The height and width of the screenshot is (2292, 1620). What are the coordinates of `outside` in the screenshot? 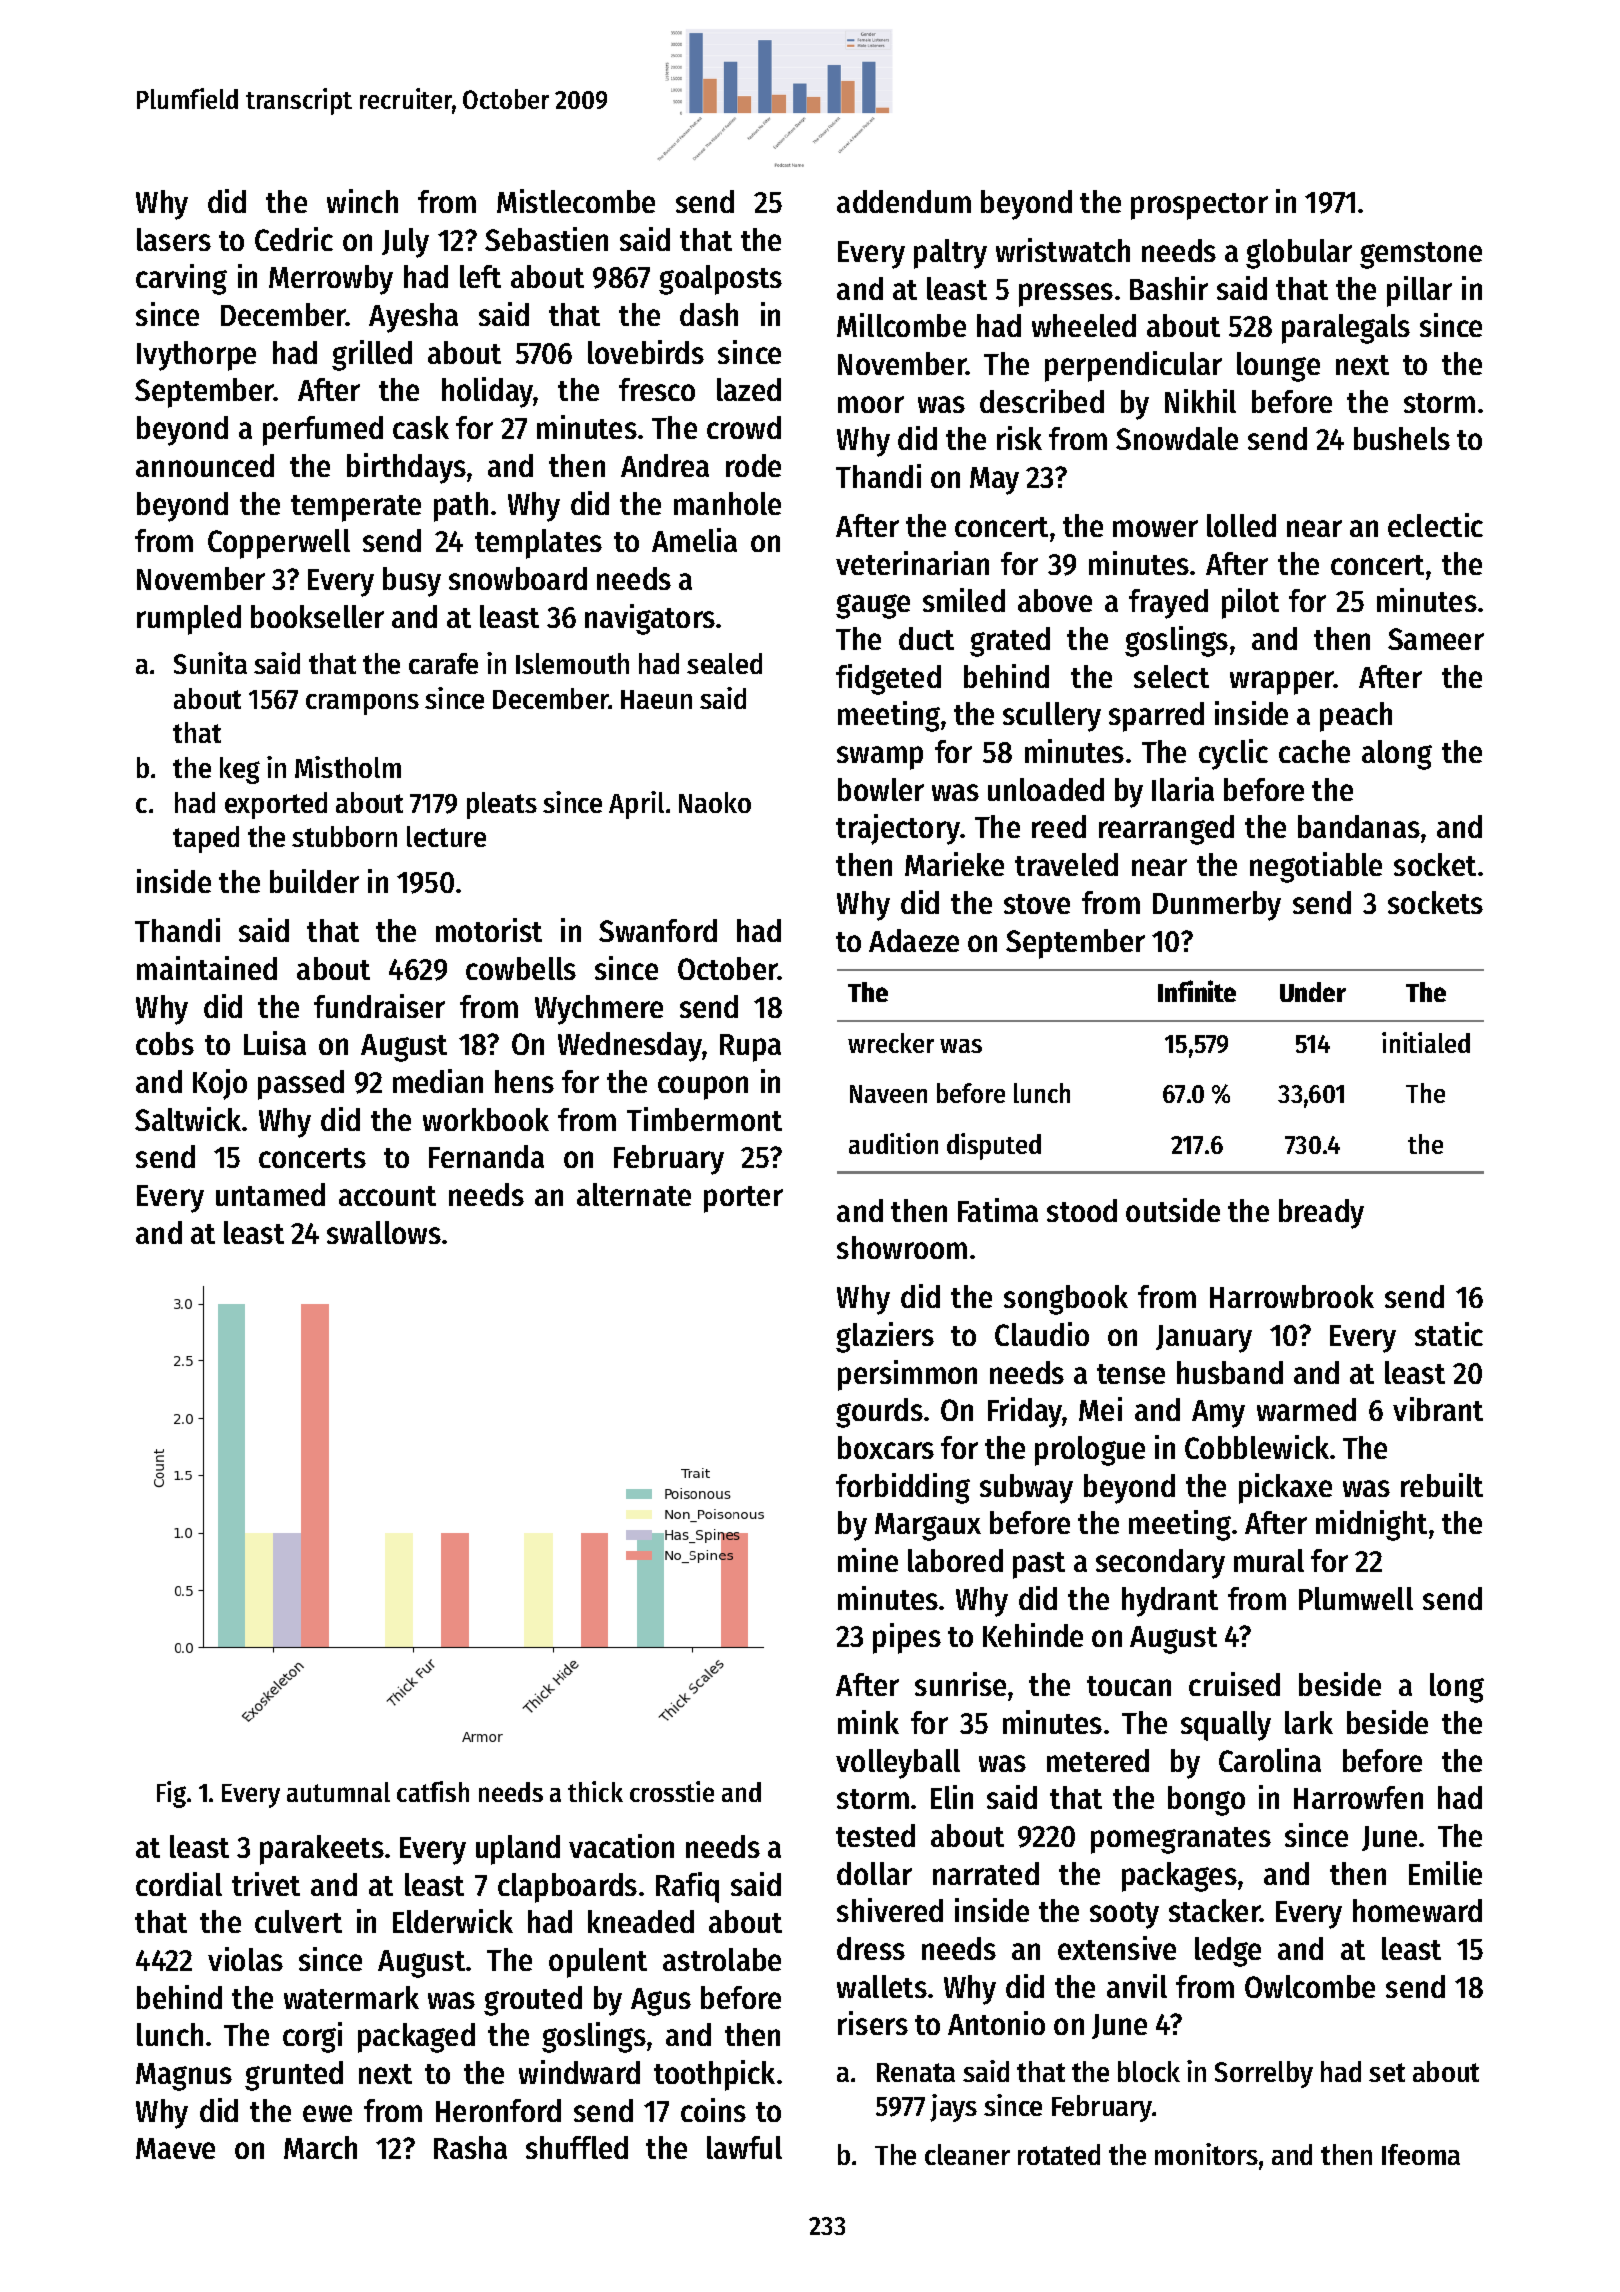 It's located at (1173, 1210).
